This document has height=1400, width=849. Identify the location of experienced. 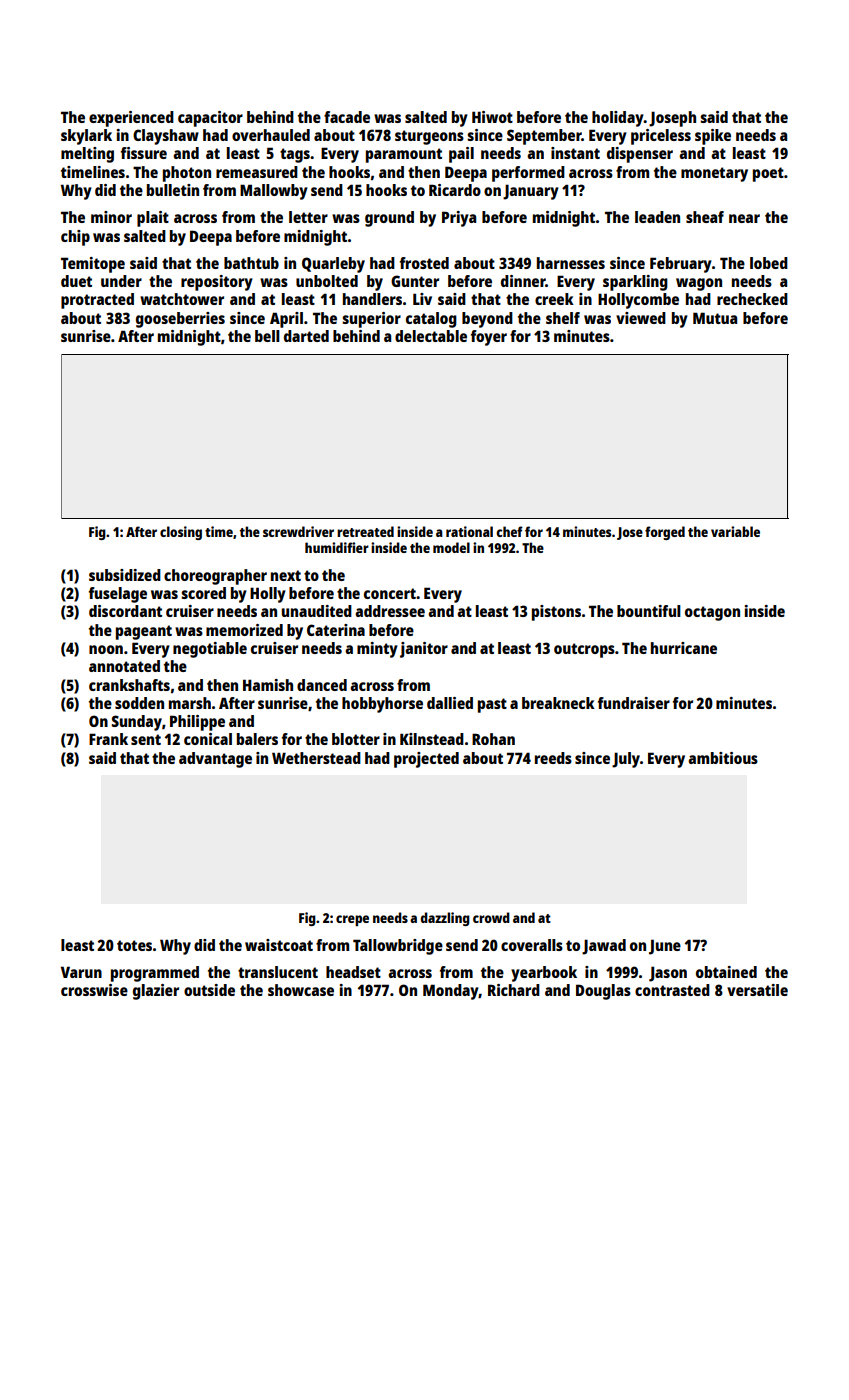
(131, 119).
